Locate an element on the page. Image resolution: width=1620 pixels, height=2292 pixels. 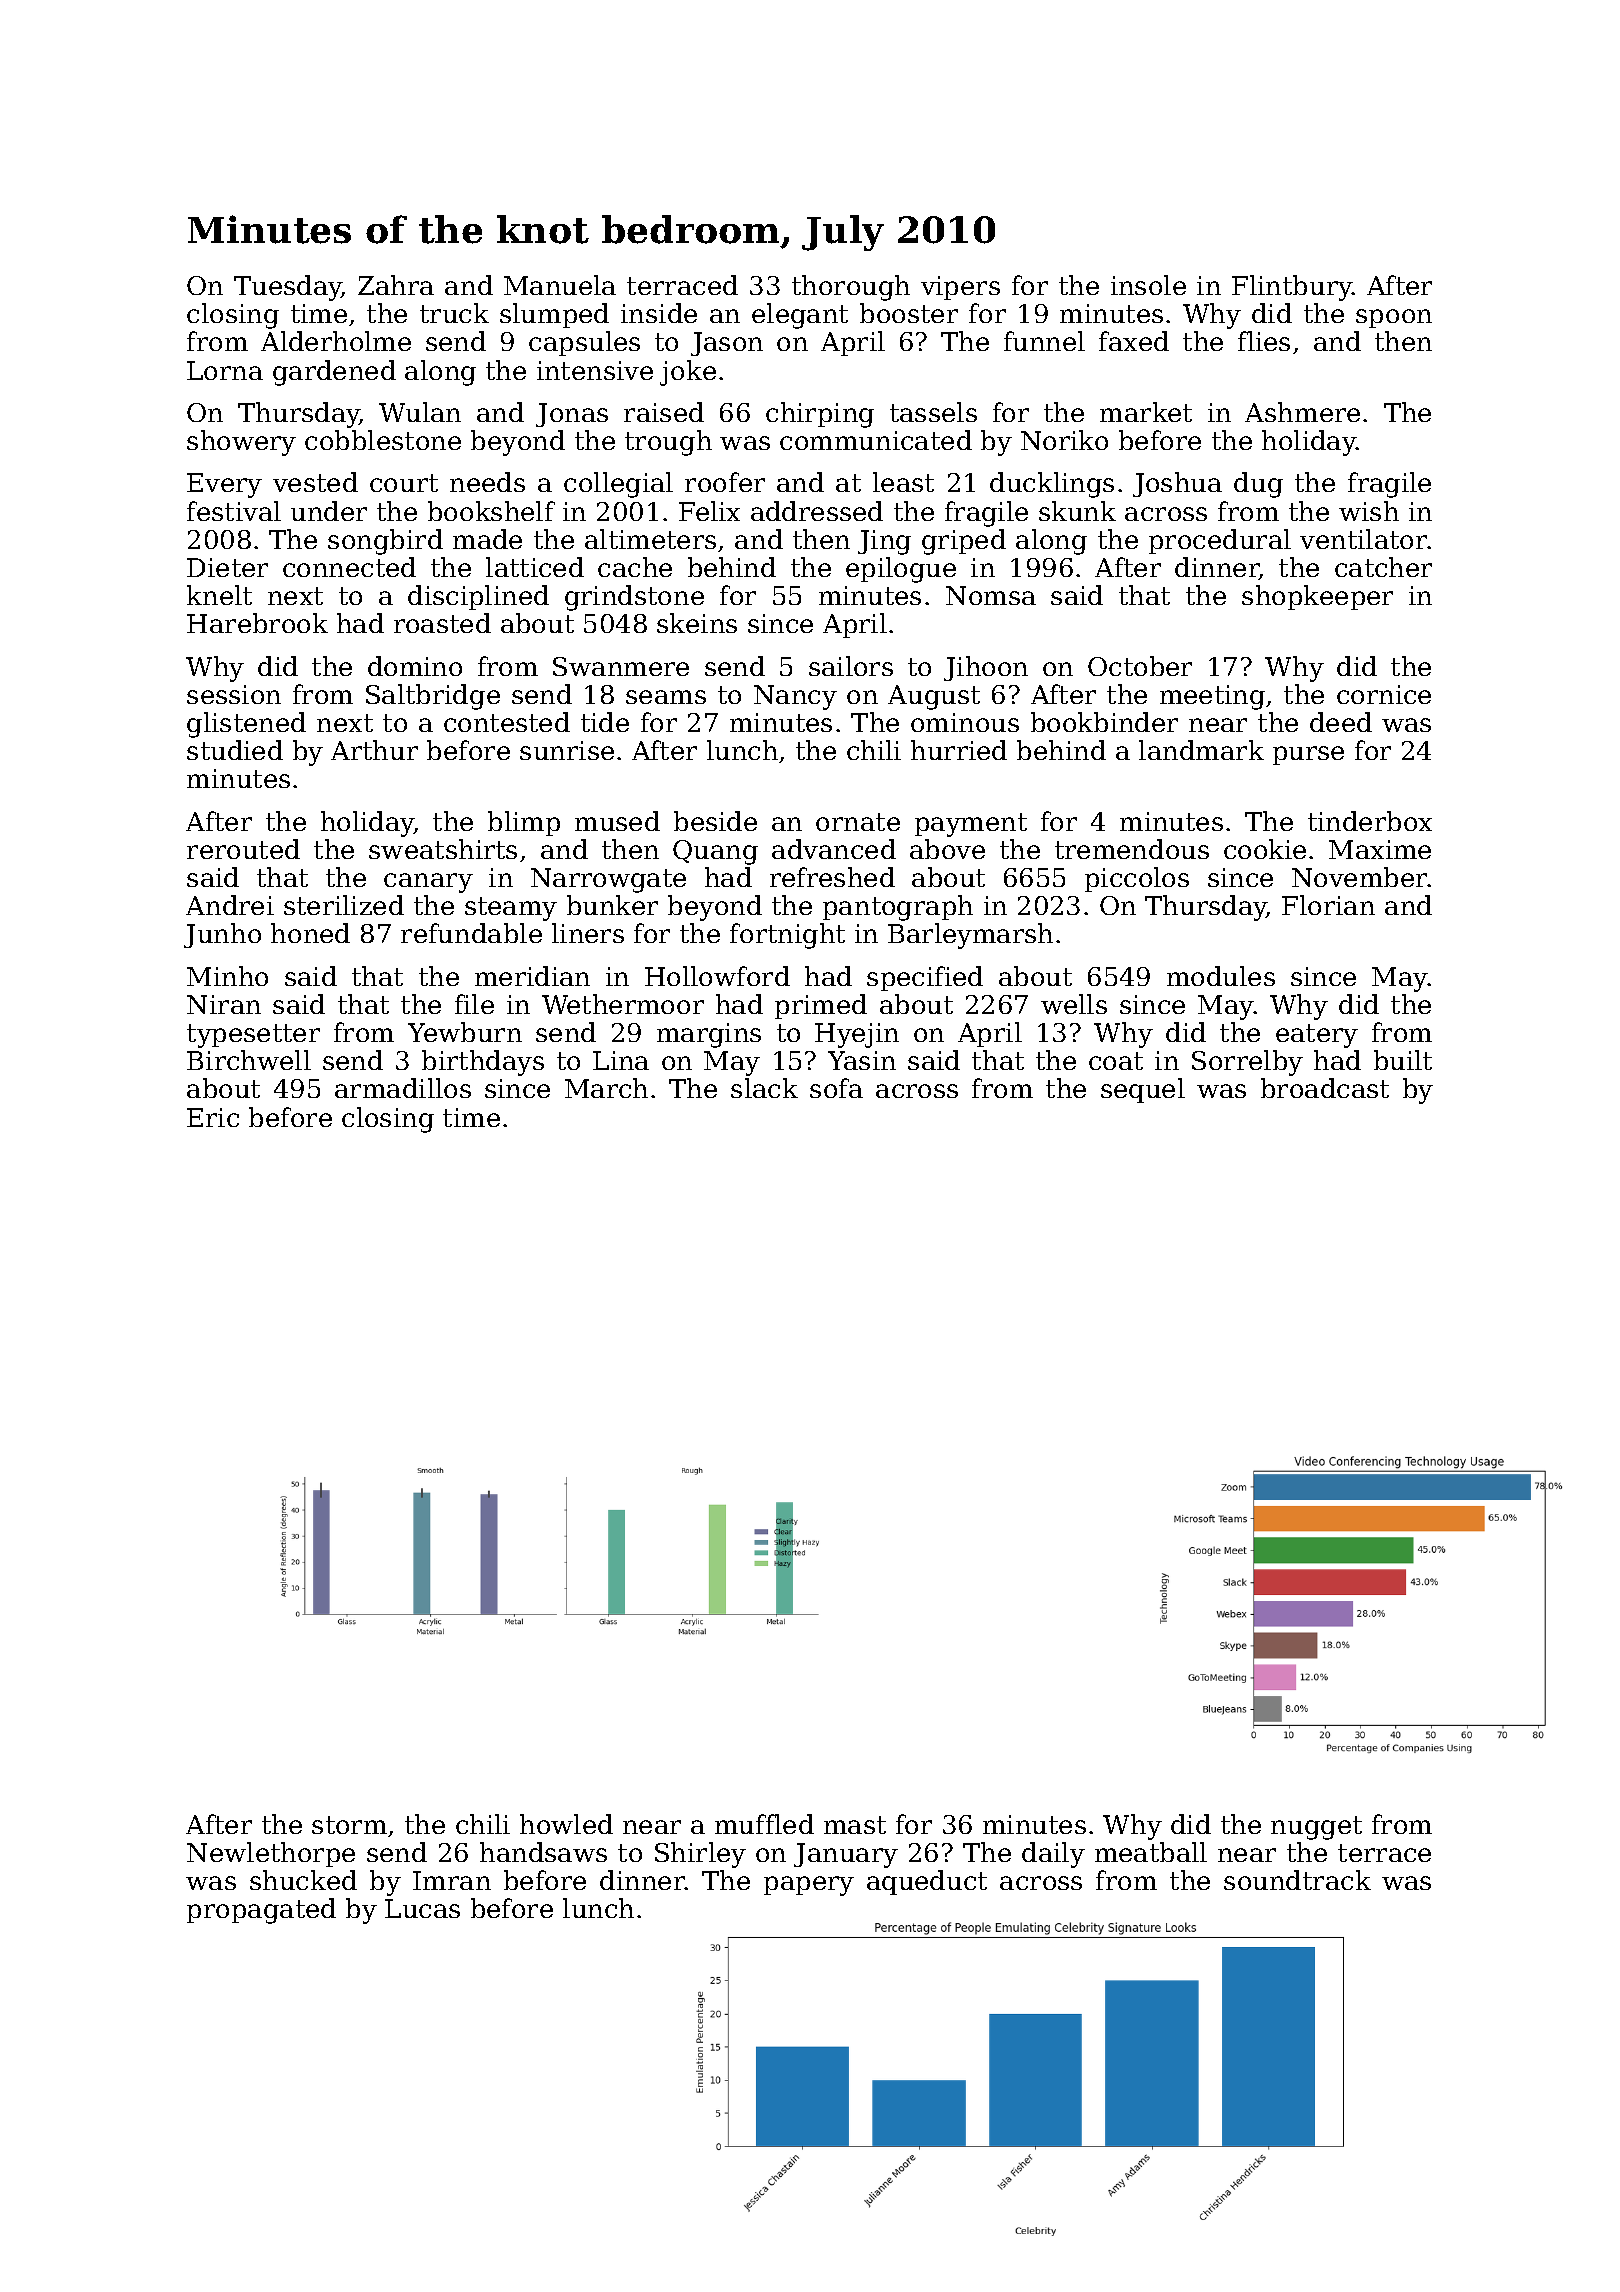
nugget is located at coordinates (1316, 1828).
